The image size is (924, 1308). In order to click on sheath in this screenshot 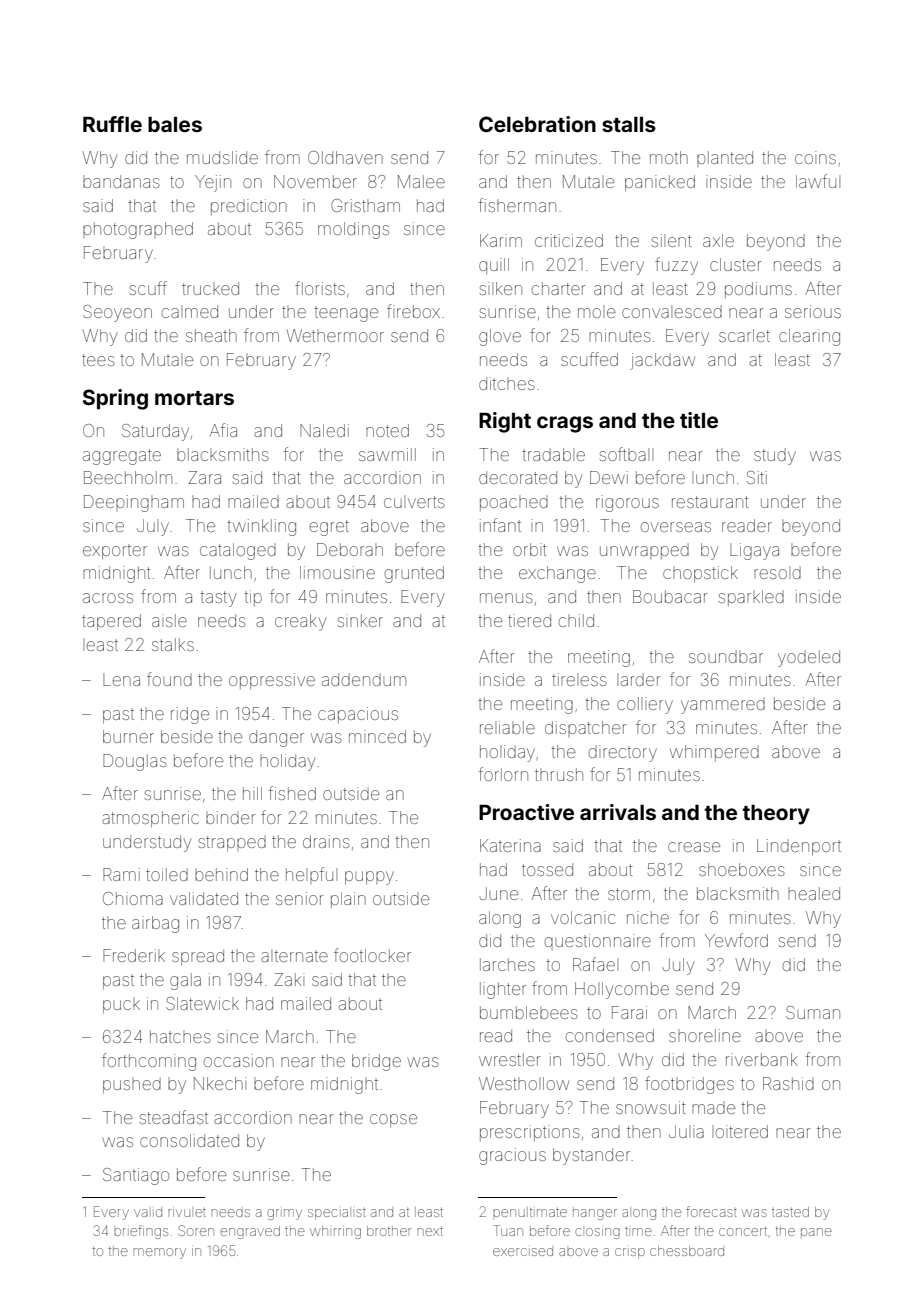, I will do `click(211, 335)`.
